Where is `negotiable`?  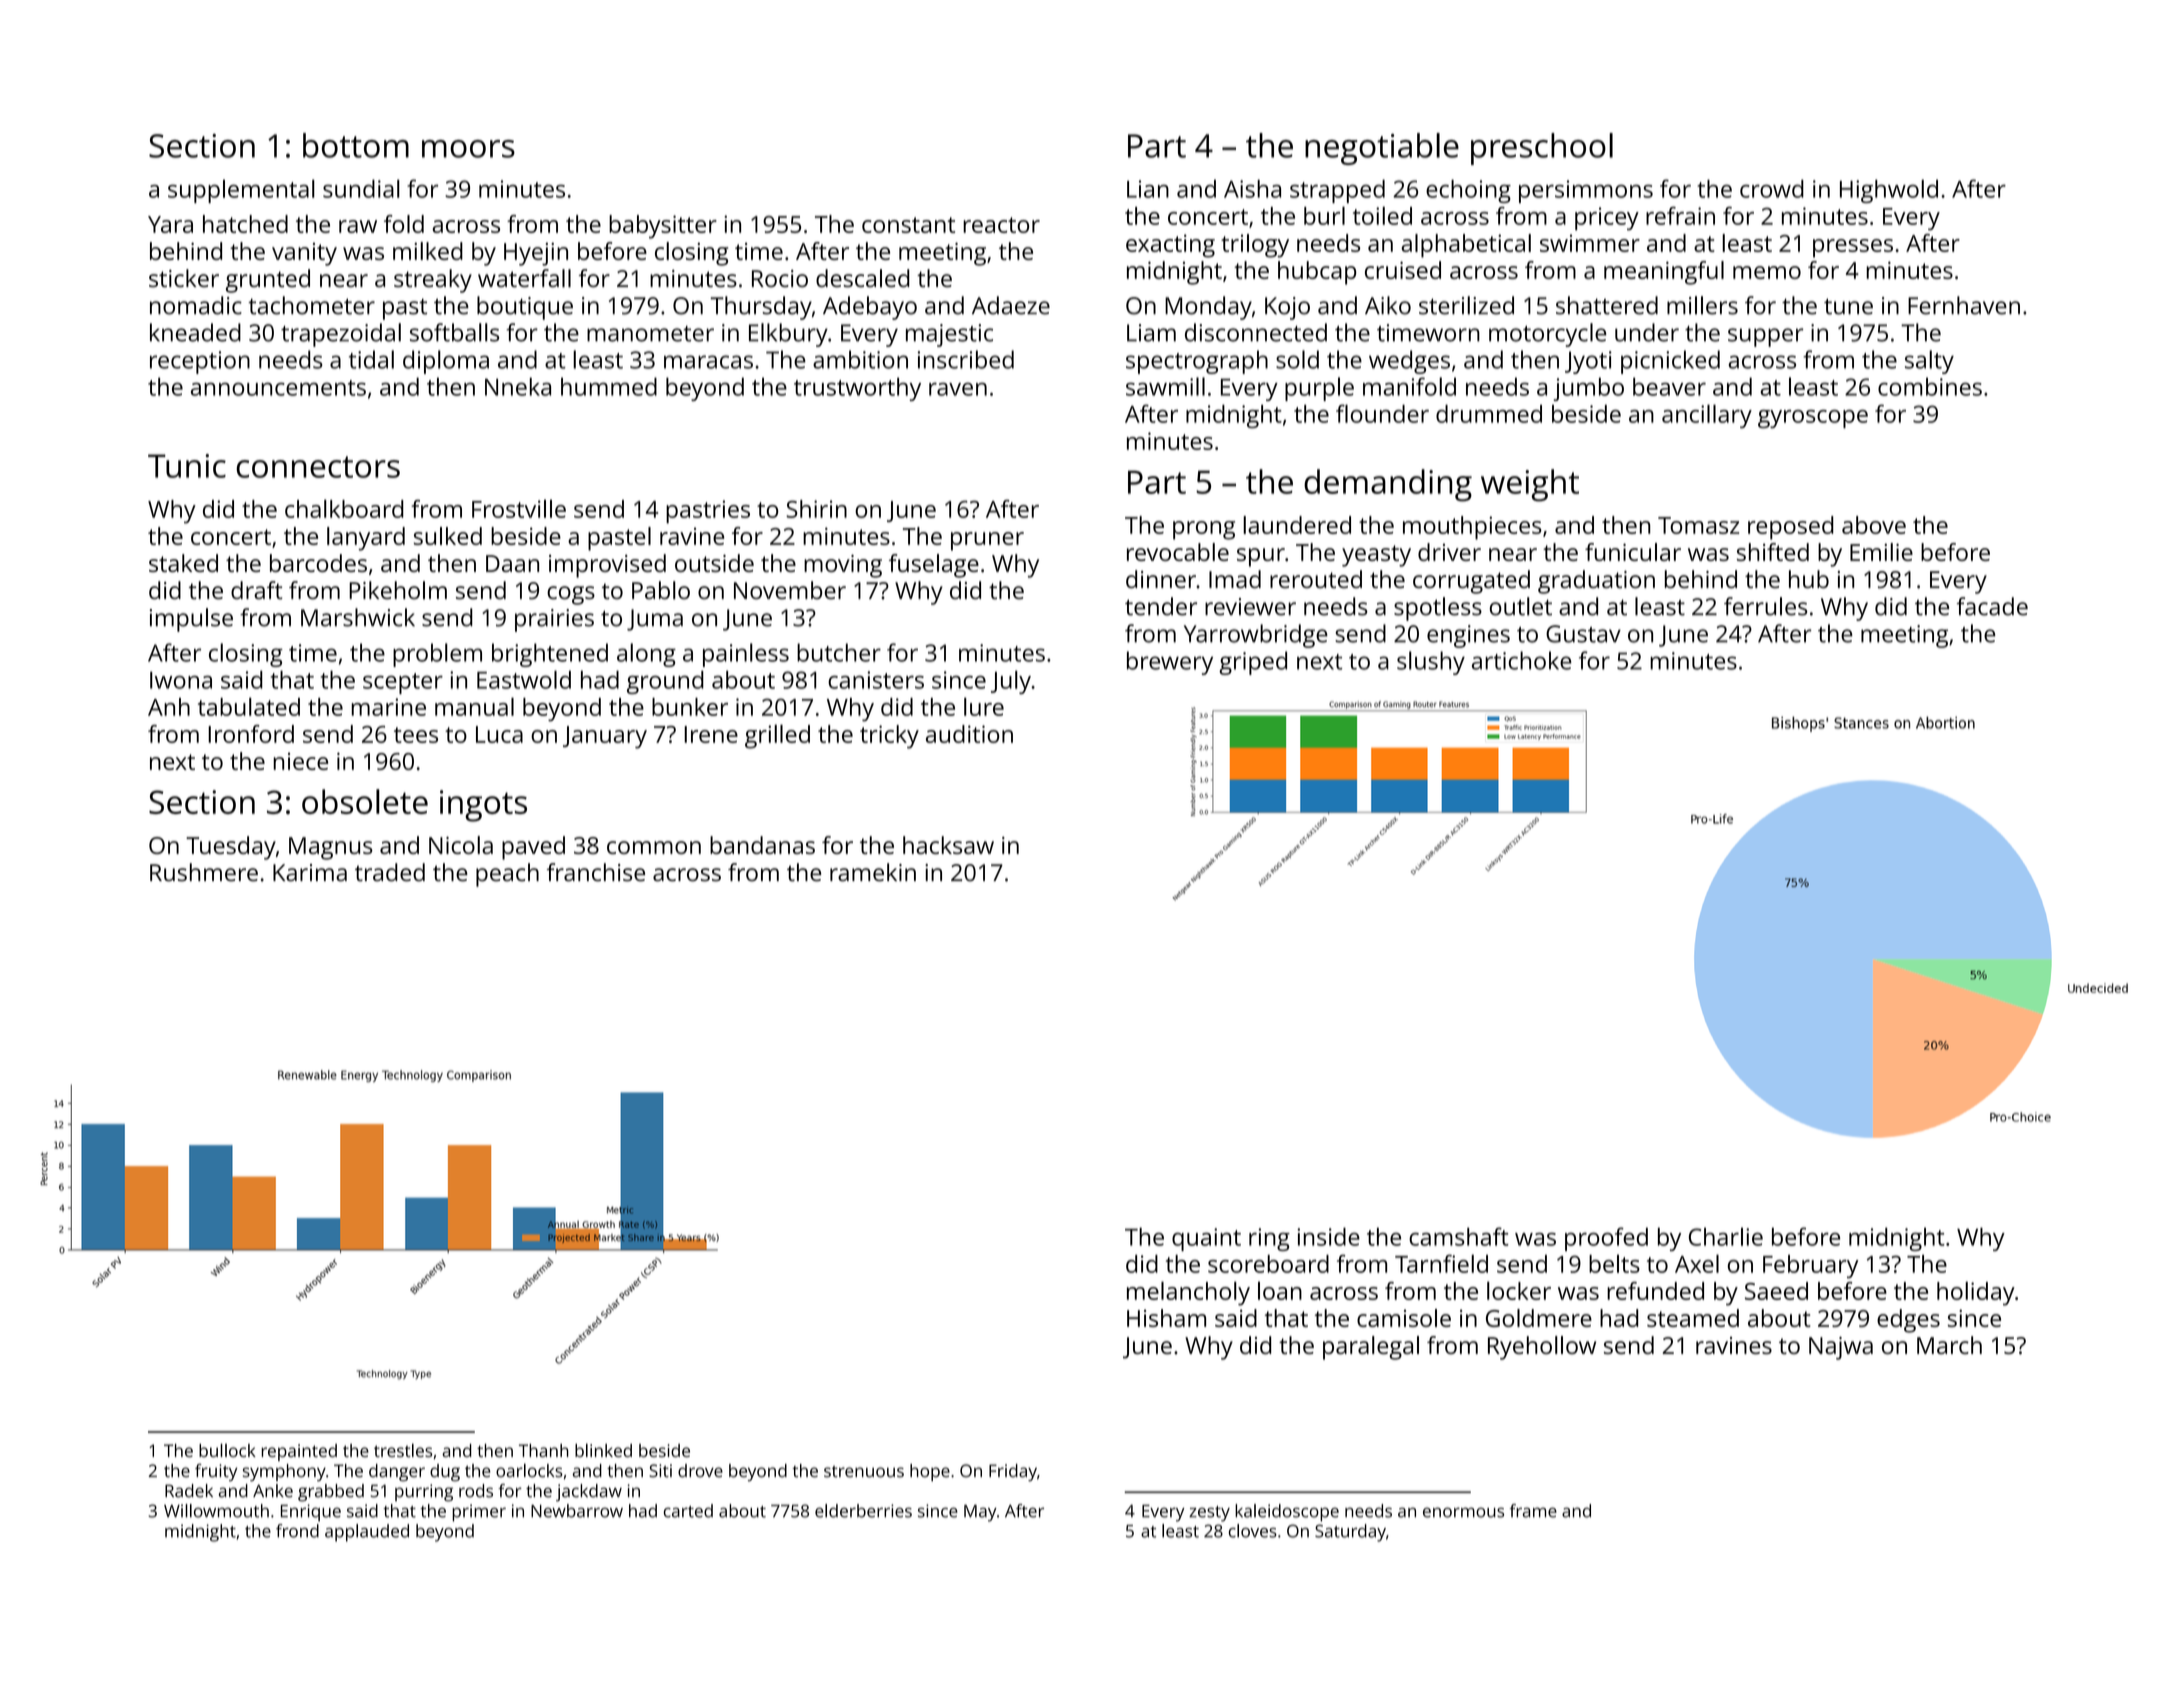 negotiable is located at coordinates (1382, 149).
